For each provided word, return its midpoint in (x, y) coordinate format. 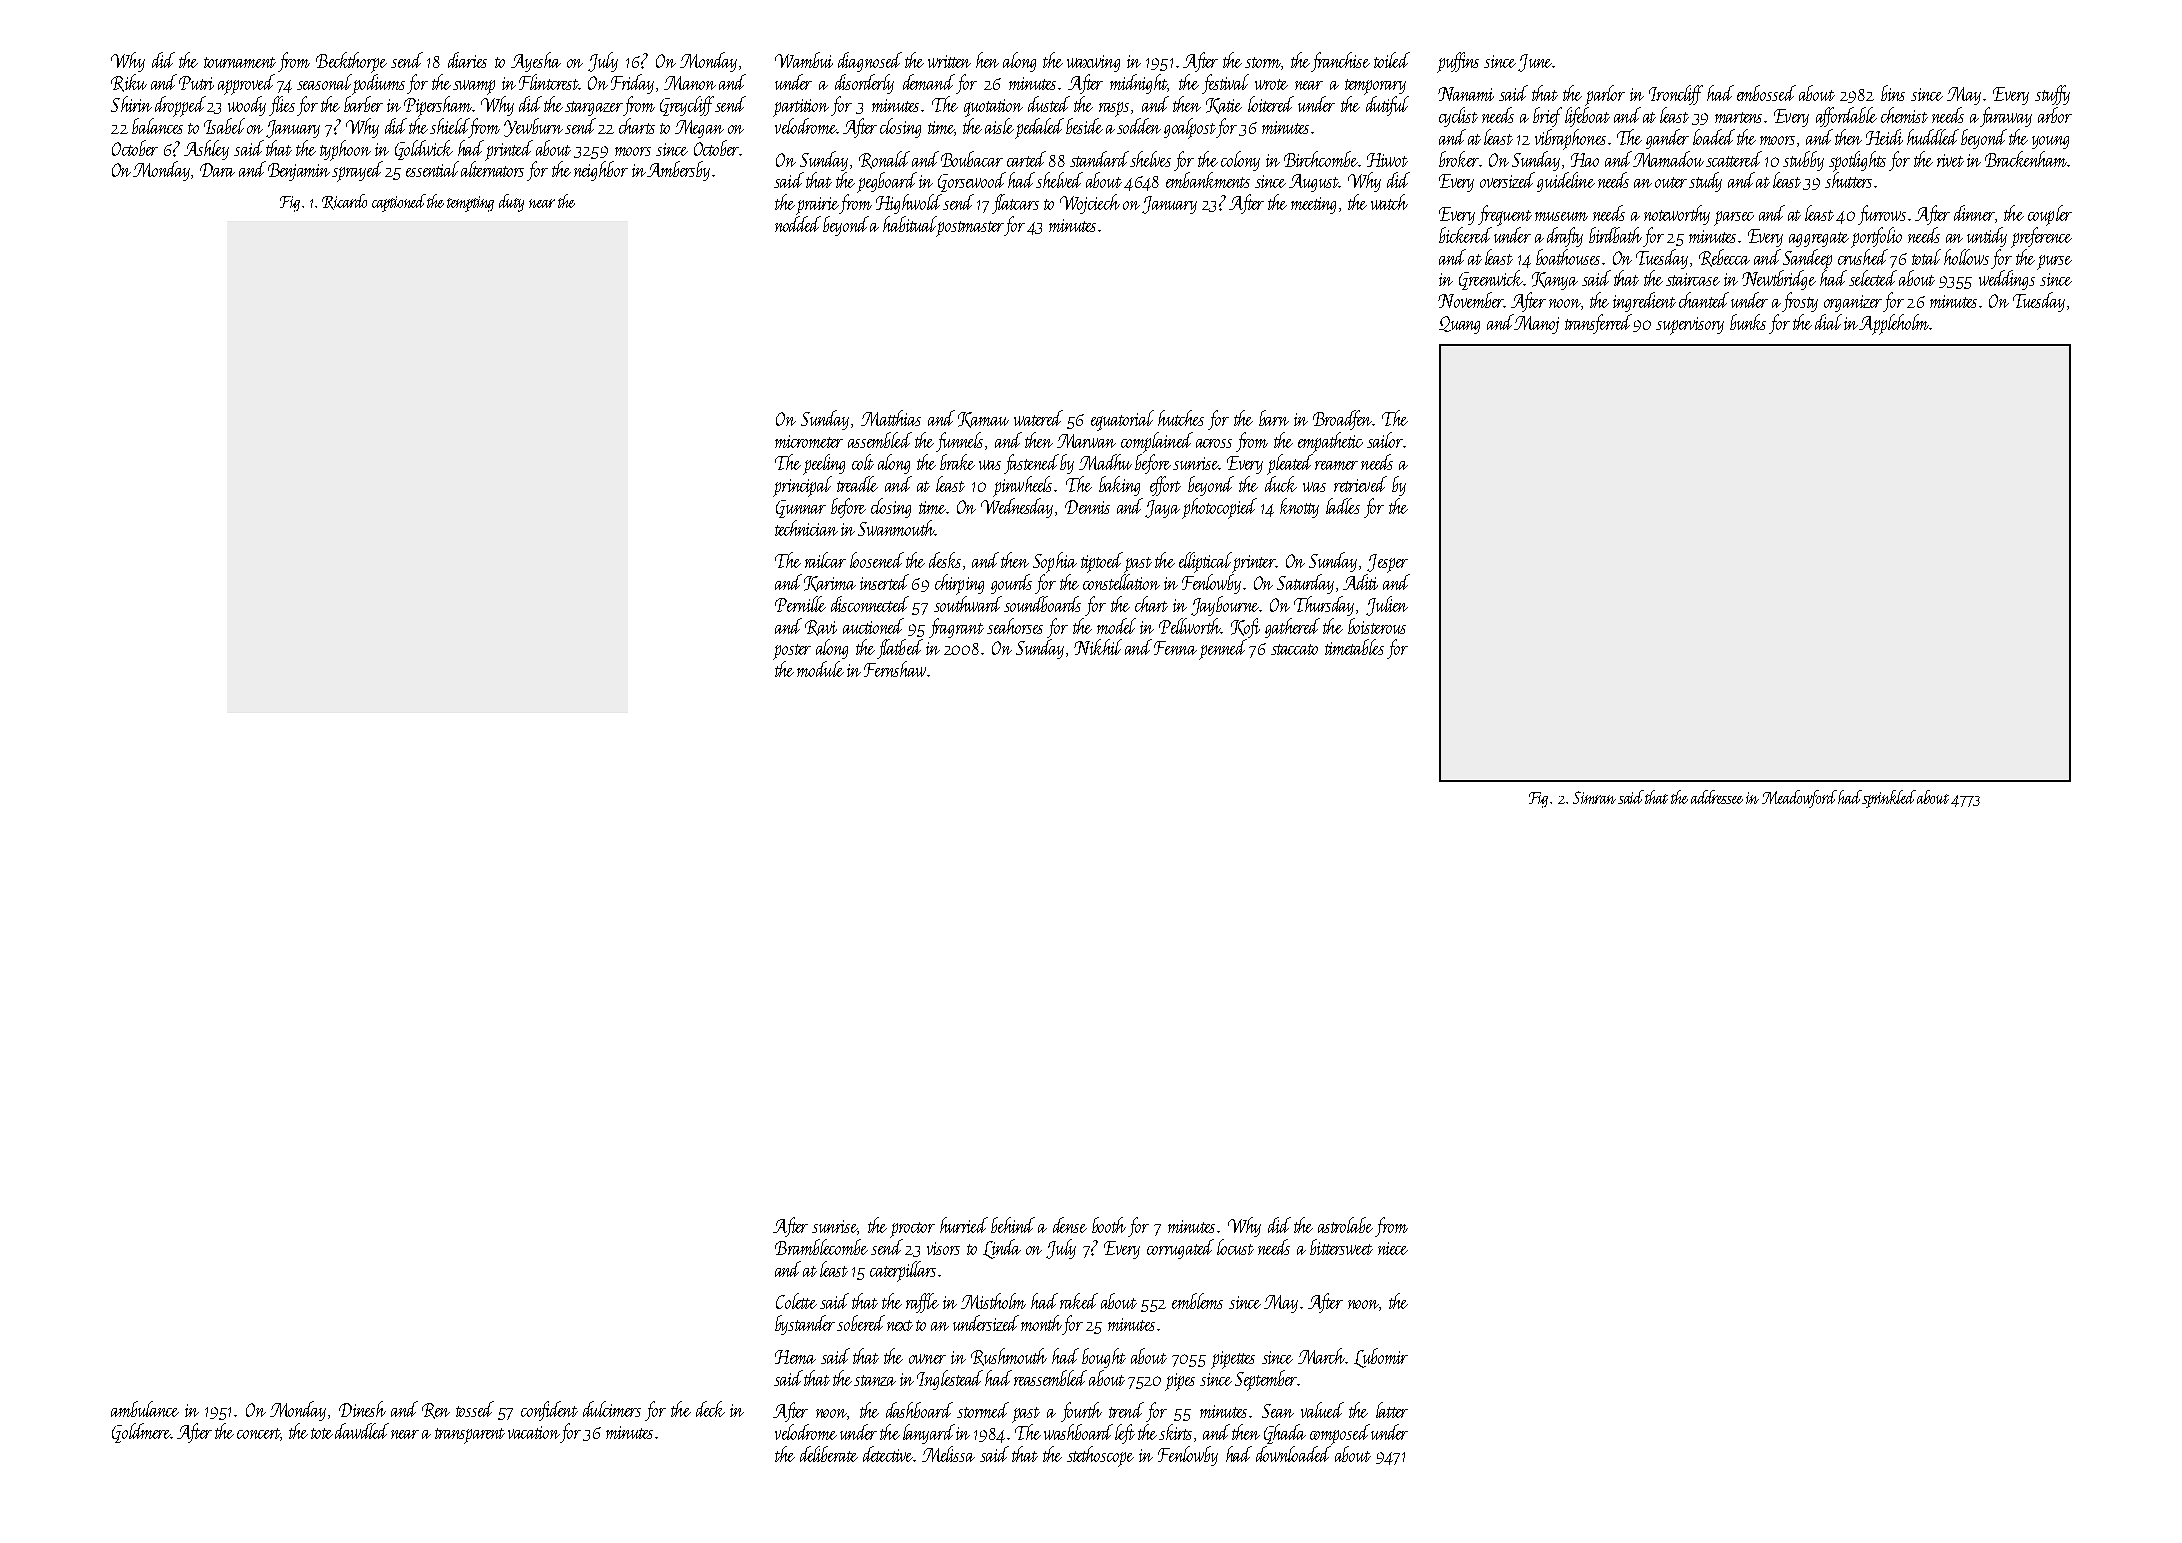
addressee (1717, 797)
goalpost (1190, 128)
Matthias (891, 418)
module (820, 669)
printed (509, 150)
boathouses (1568, 257)
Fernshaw (895, 669)
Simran (1594, 797)
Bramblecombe (821, 1247)
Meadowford (1799, 799)
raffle (922, 1303)
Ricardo (344, 202)
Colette (796, 1301)
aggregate (1819, 239)
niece (1393, 1248)
